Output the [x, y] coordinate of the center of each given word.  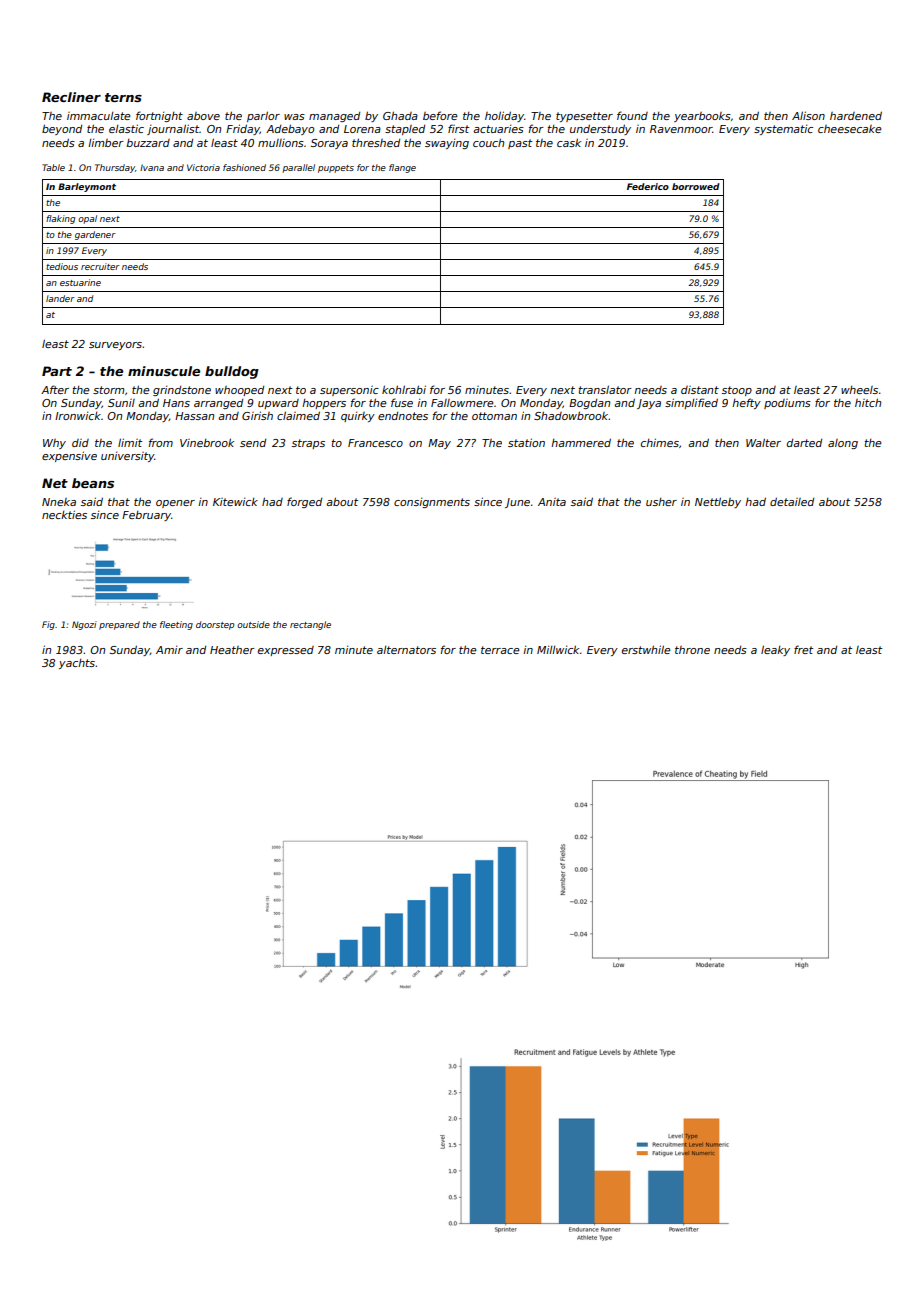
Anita [552, 502]
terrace [500, 650]
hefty [746, 403]
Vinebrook [207, 442]
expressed [286, 651]
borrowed [696, 186]
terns [123, 97]
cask [569, 142]
